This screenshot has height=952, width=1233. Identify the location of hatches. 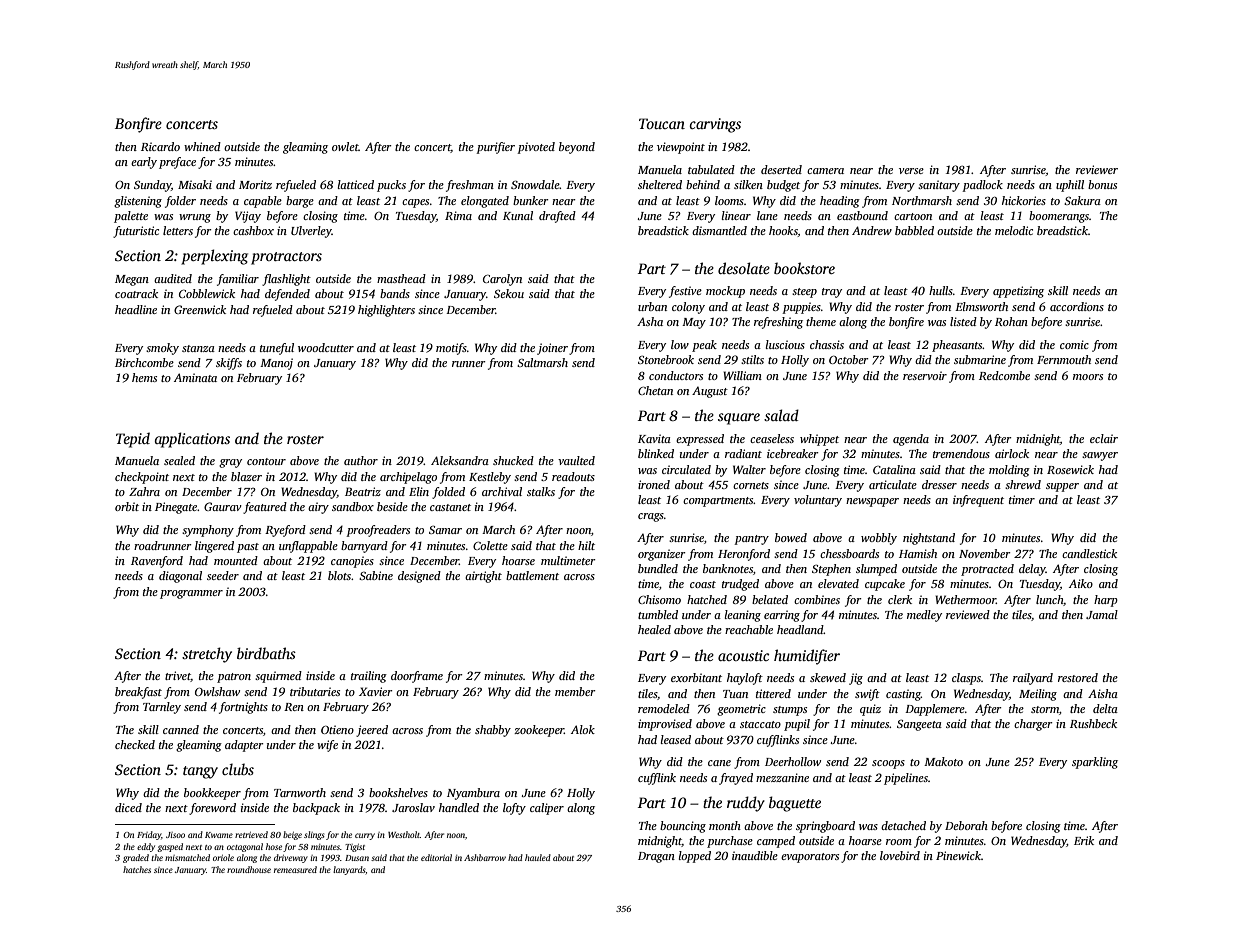
(137, 869).
